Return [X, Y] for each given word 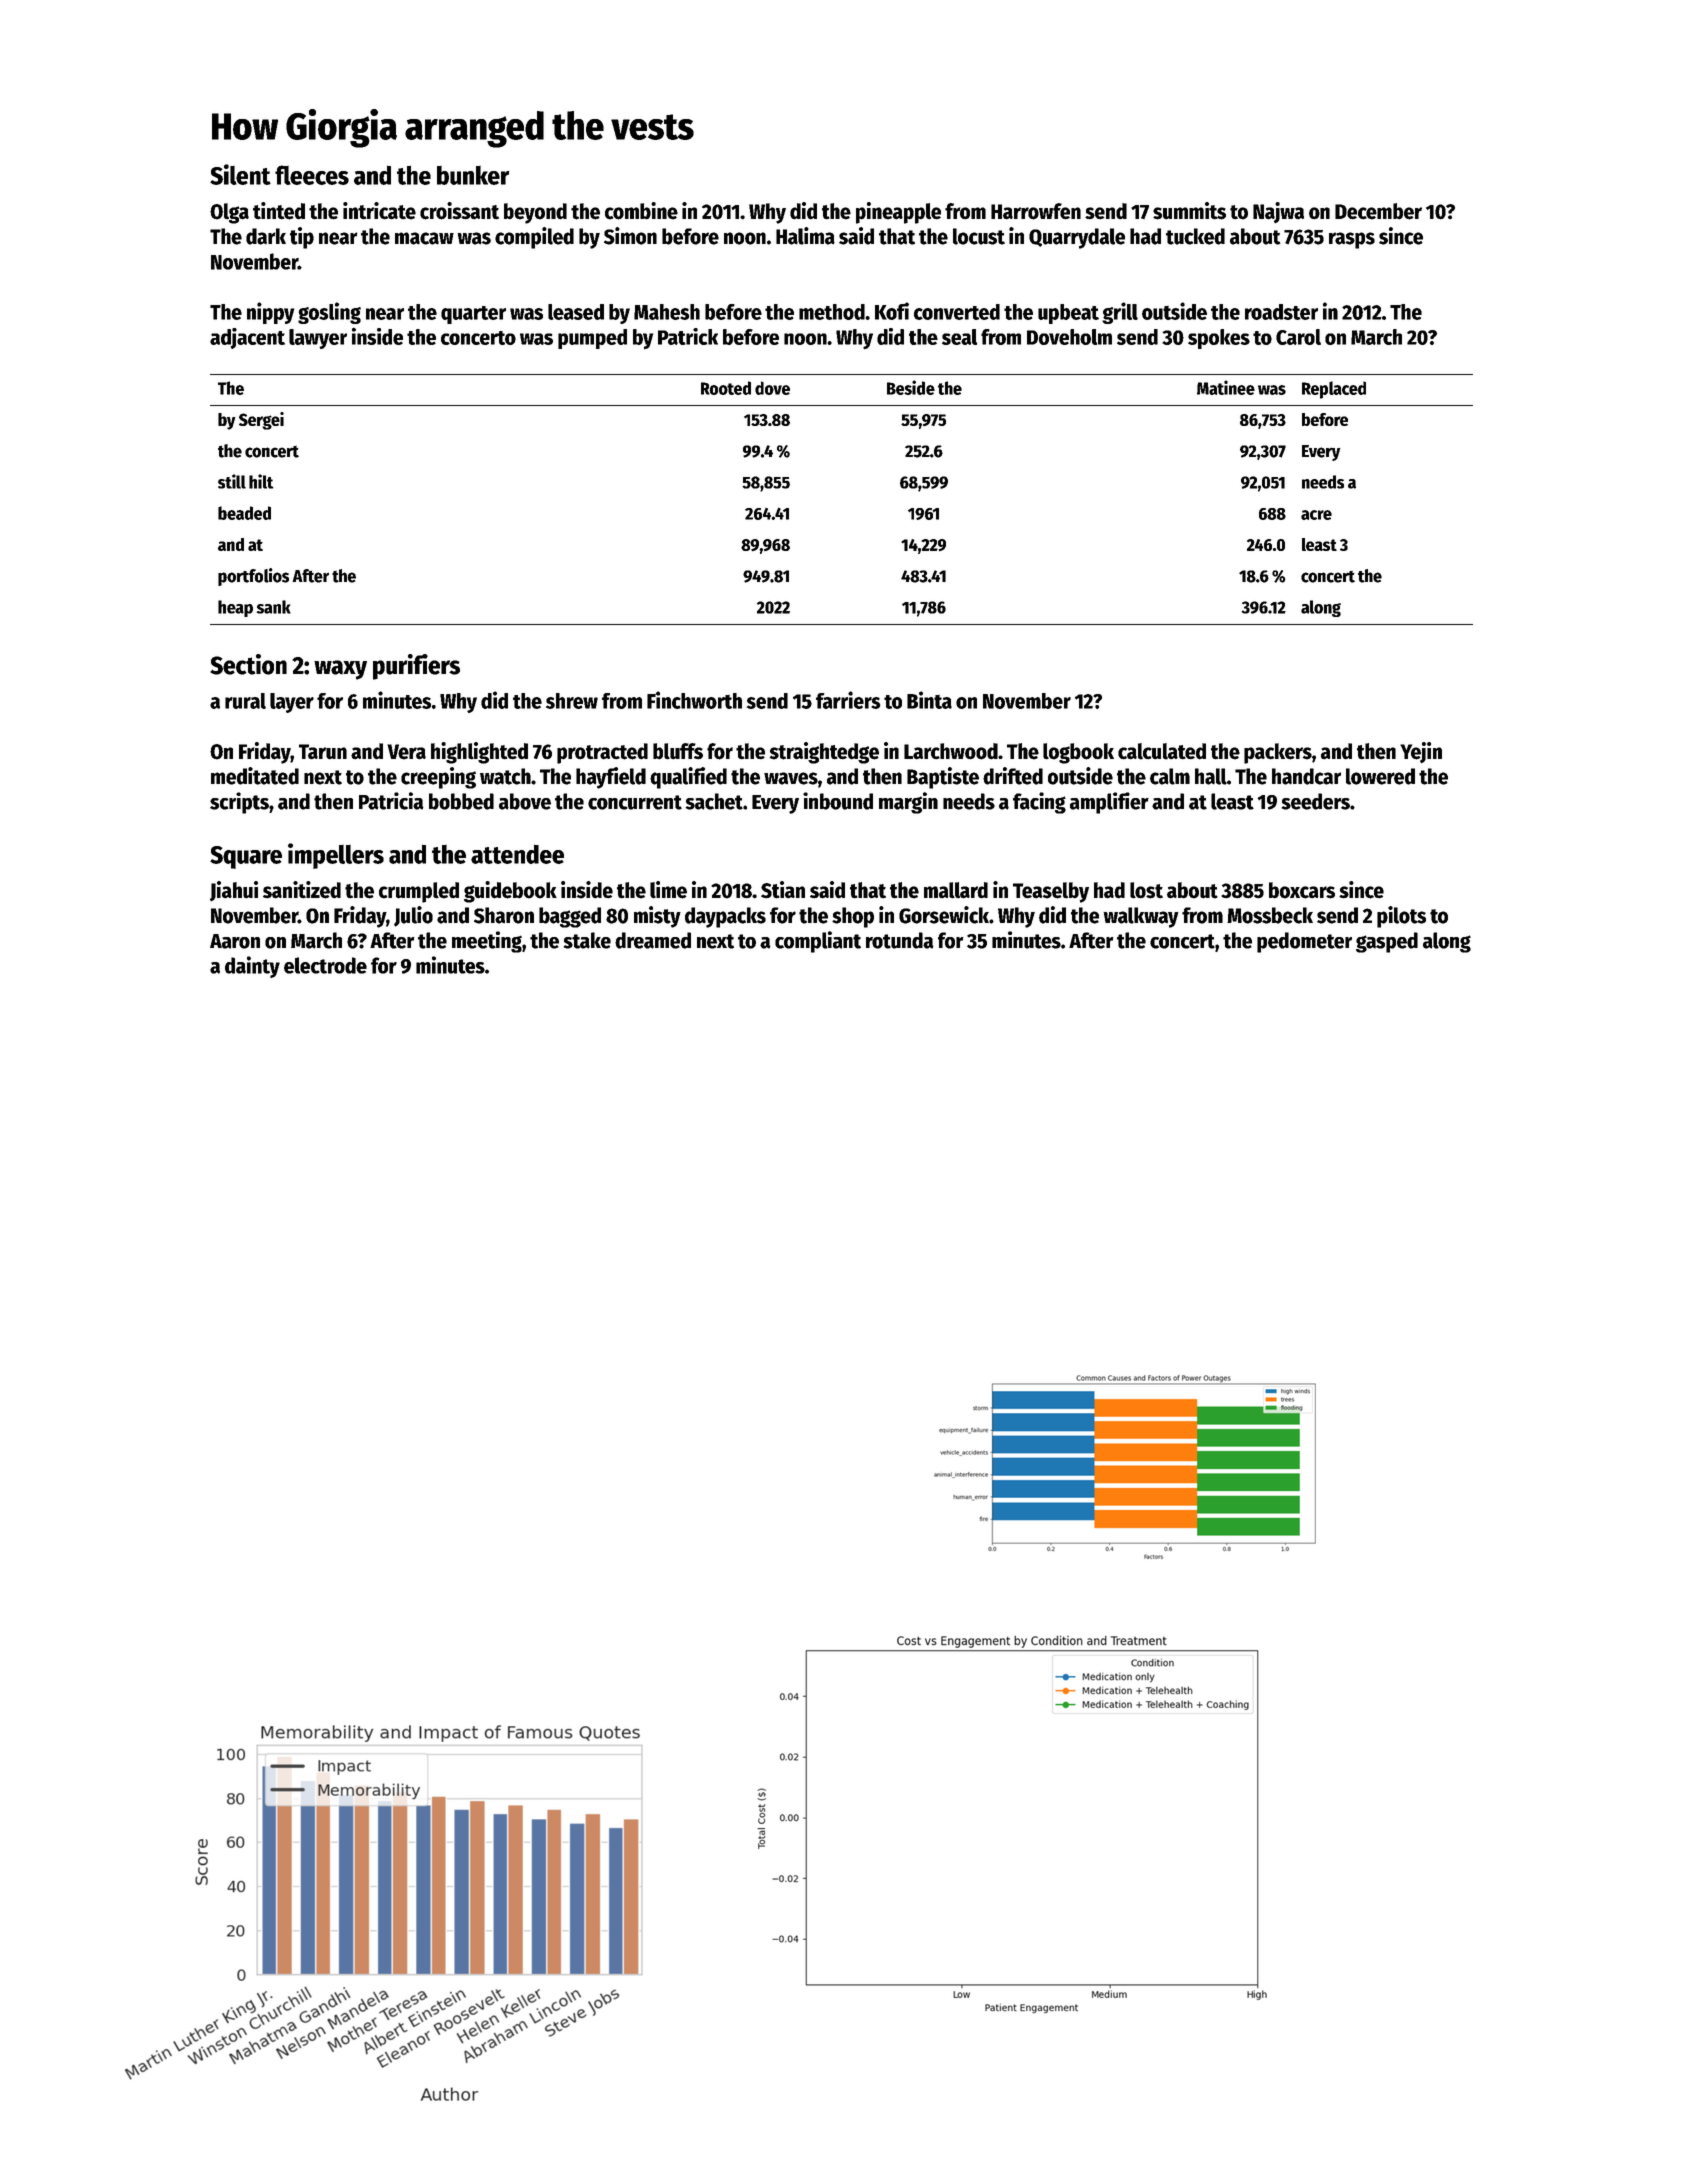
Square [246, 857]
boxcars [1302, 890]
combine [641, 211]
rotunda [900, 940]
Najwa [1278, 213]
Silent [240, 174]
